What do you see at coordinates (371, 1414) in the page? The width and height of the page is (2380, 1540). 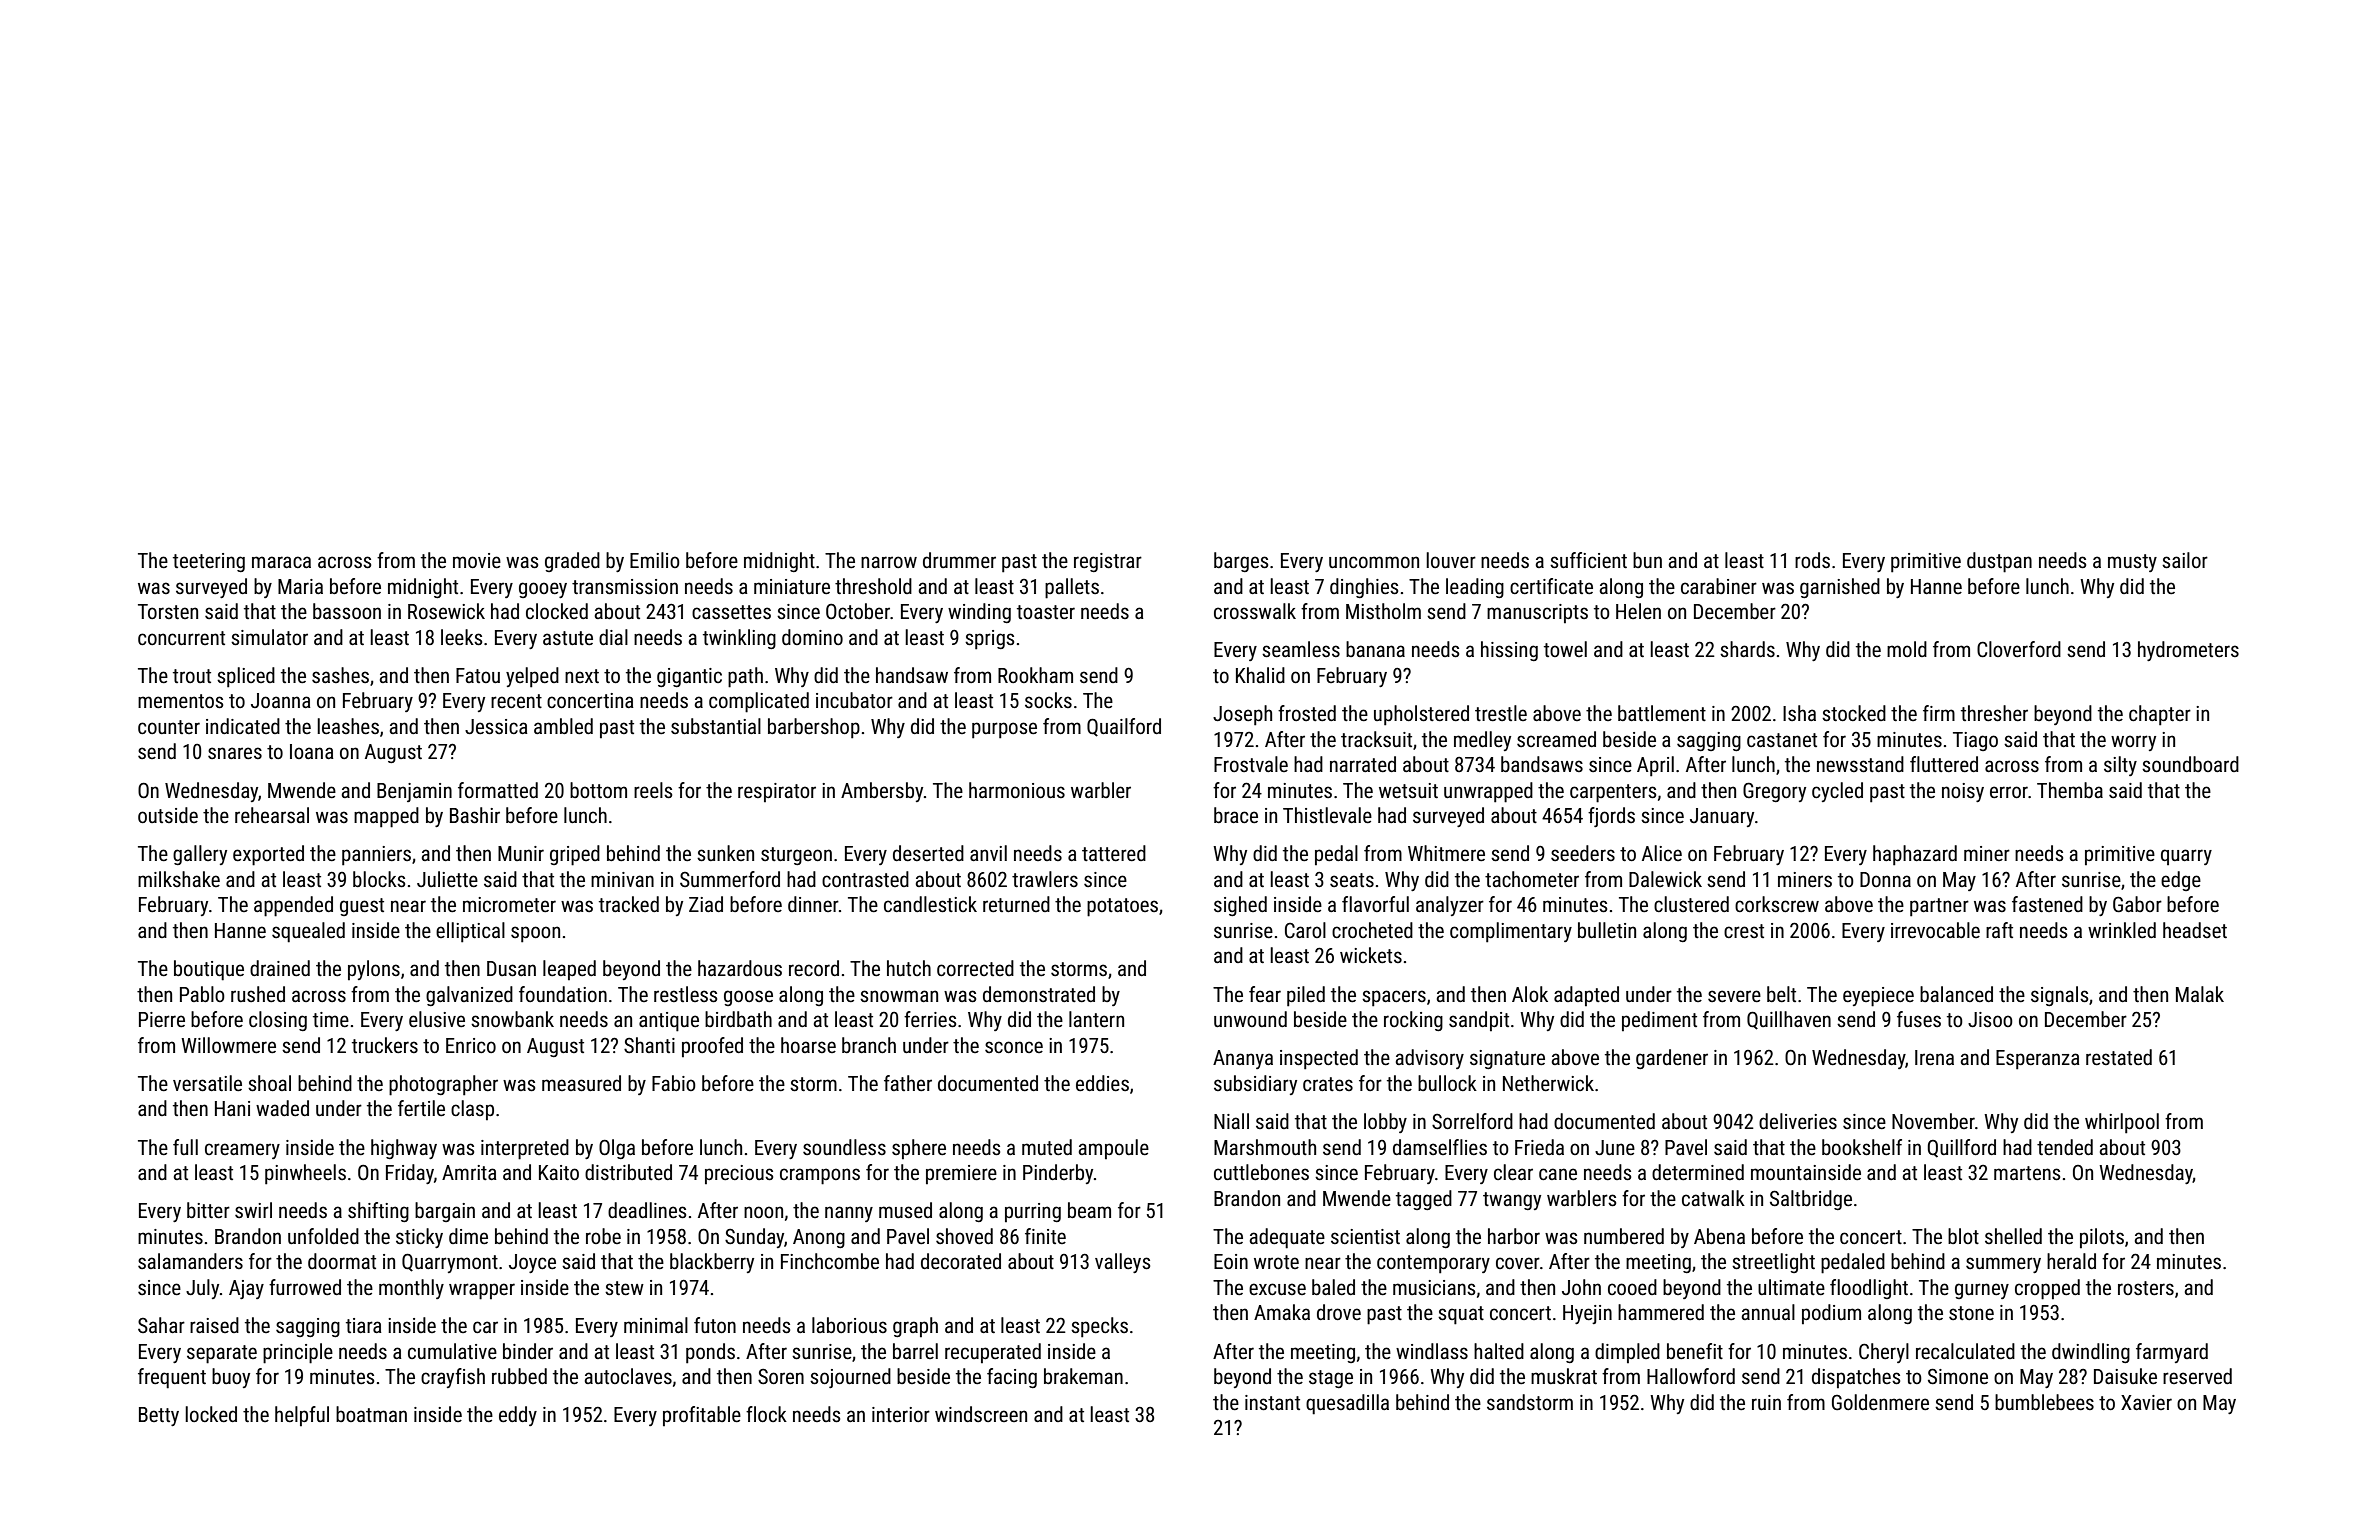 I see `boatman` at bounding box center [371, 1414].
